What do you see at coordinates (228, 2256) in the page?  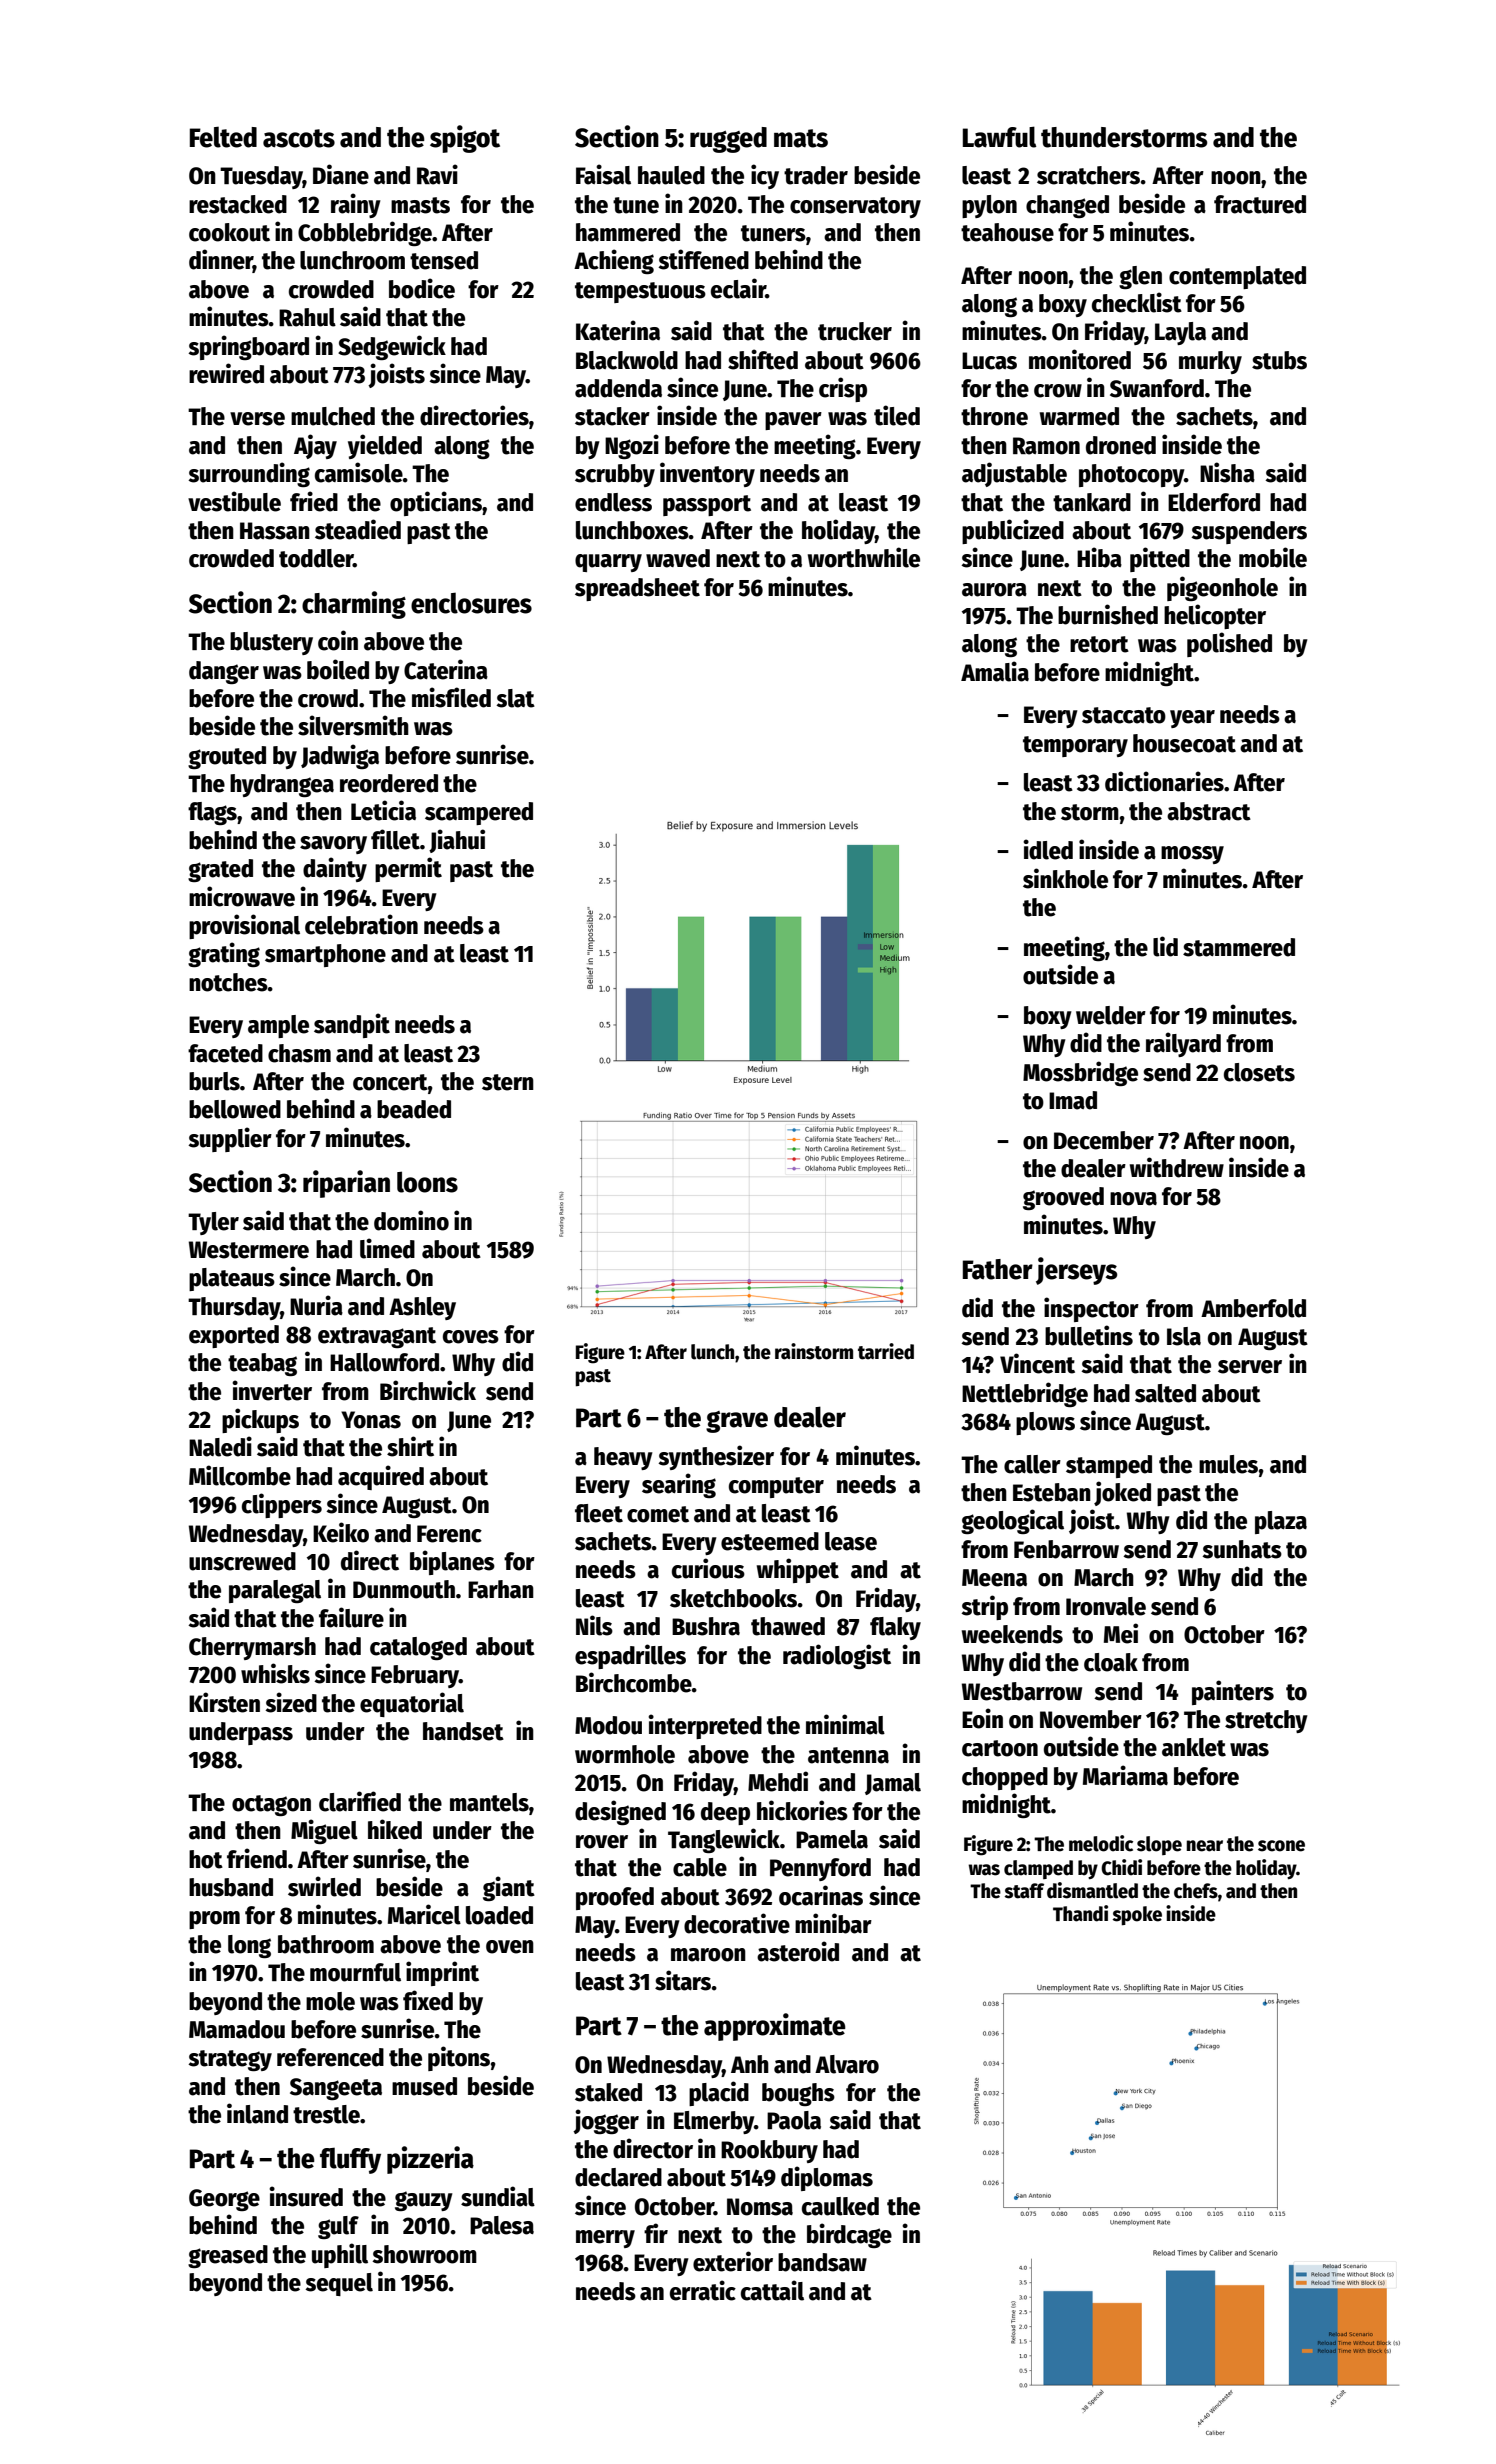 I see `greased` at bounding box center [228, 2256].
